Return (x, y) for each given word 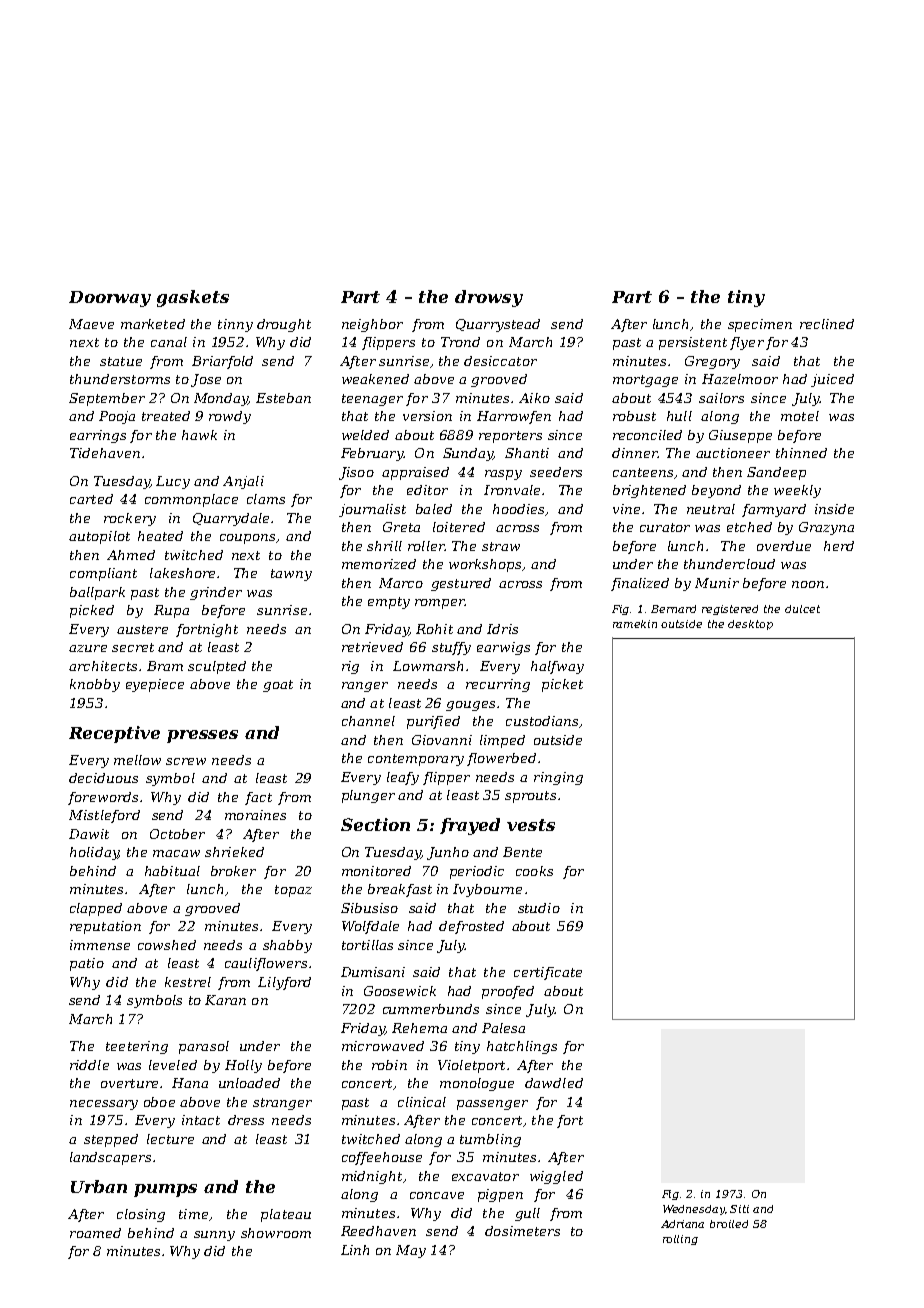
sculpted (217, 667)
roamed (95, 1233)
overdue (784, 546)
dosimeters (522, 1231)
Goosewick (400, 991)
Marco (401, 583)
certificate (548, 973)
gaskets (193, 298)
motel (800, 416)
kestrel (188, 982)
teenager (372, 400)
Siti (739, 1209)
